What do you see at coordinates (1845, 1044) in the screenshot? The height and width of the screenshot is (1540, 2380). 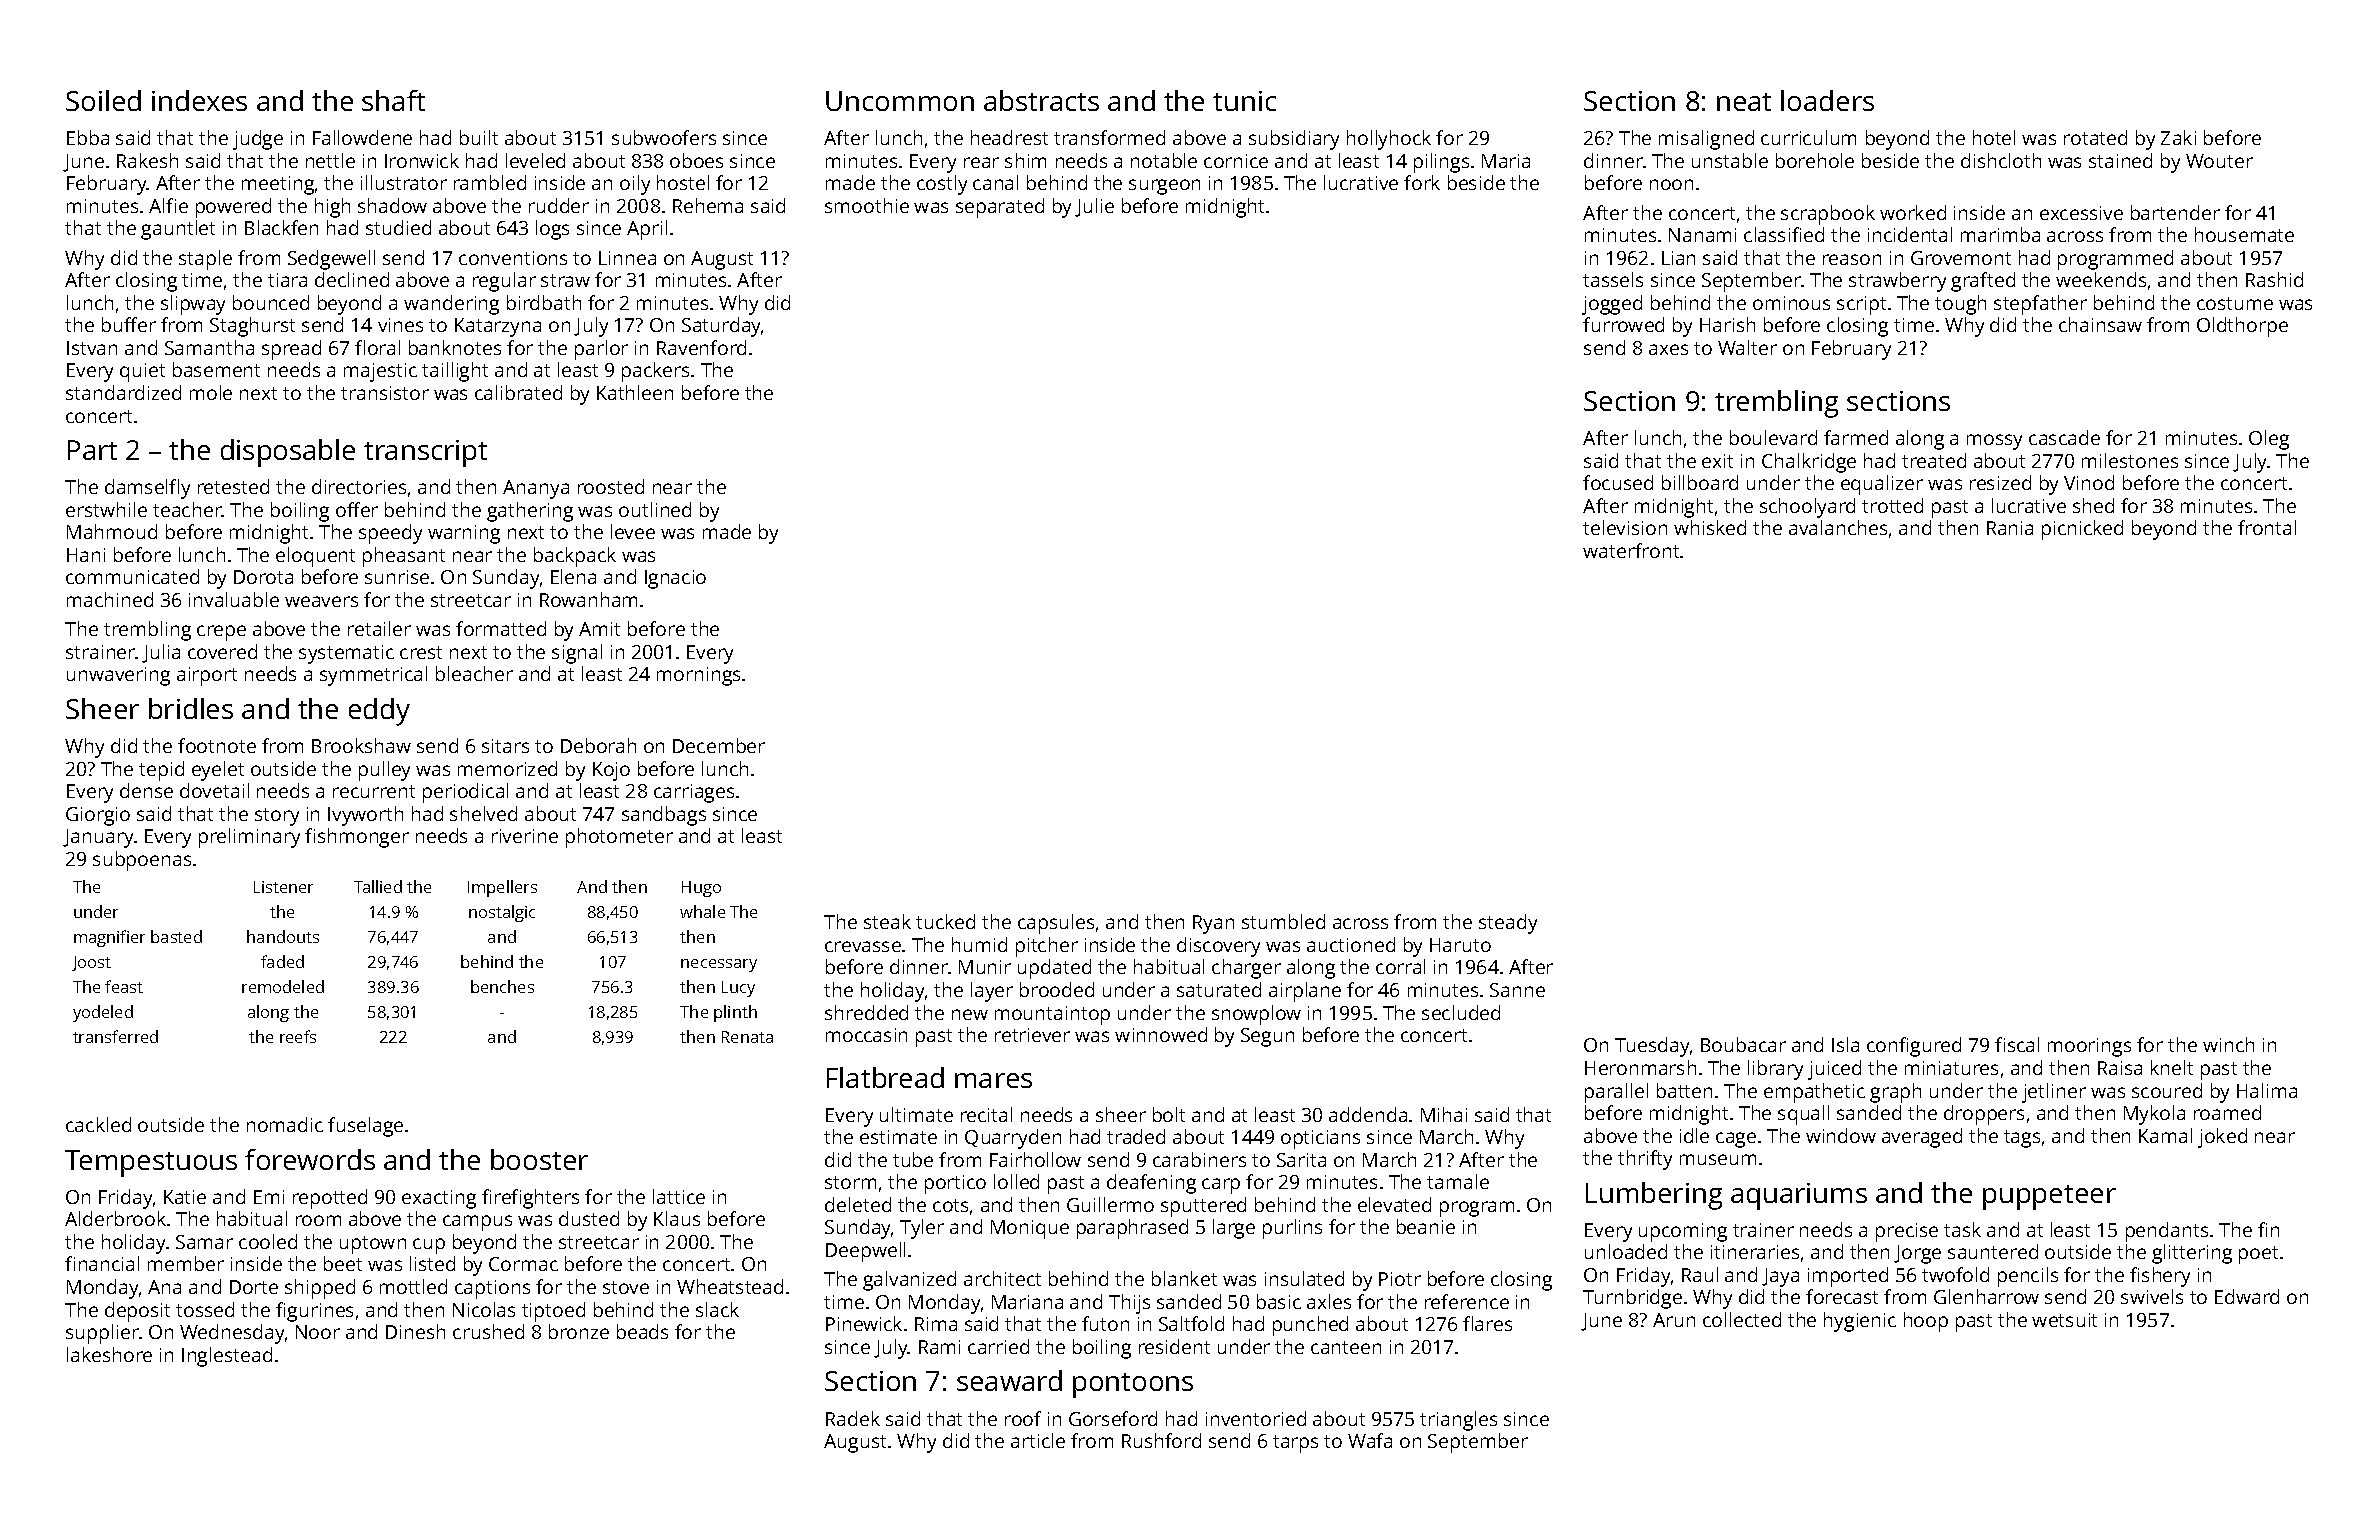 I see `Isla` at bounding box center [1845, 1044].
